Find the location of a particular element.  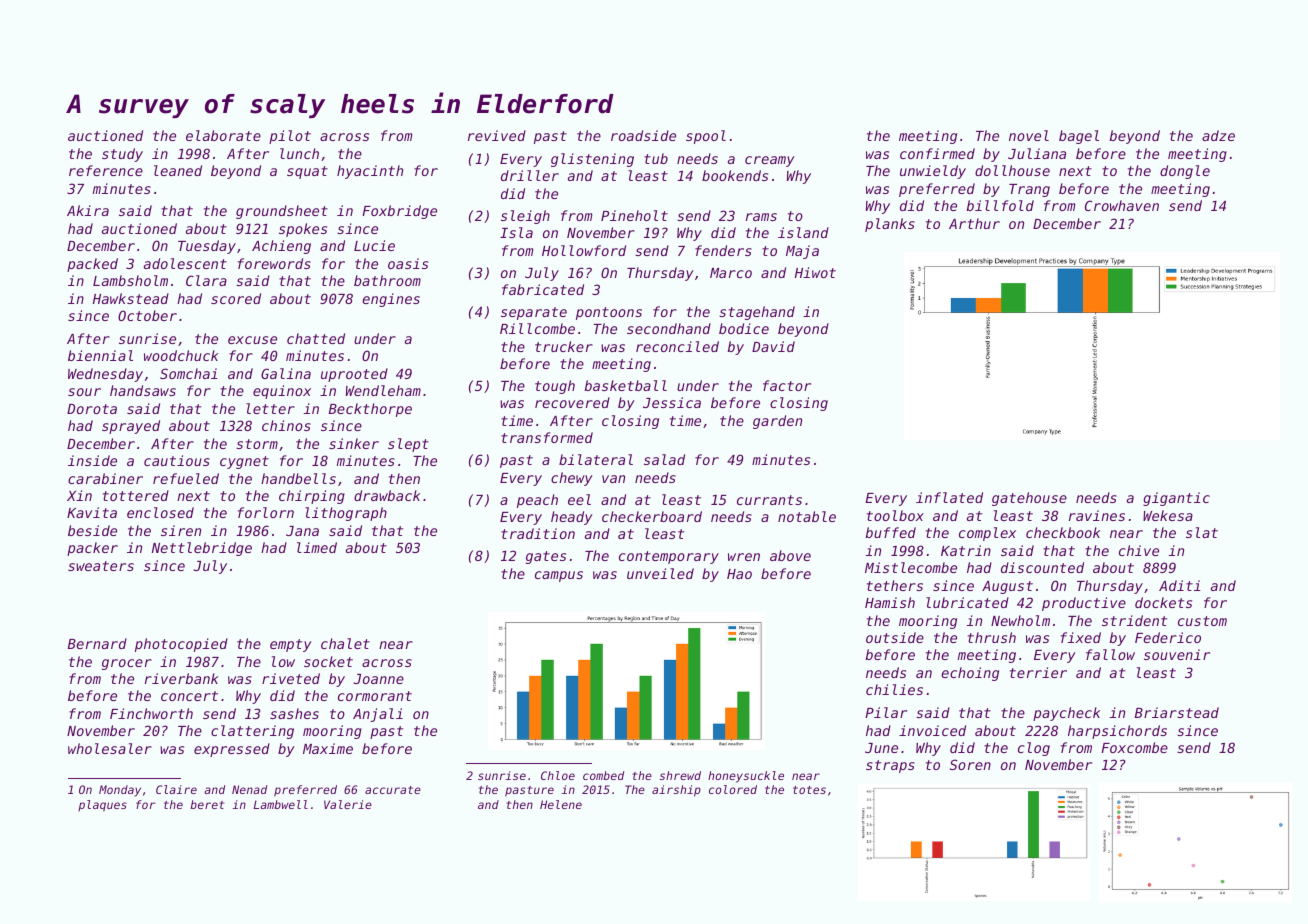

revived is located at coordinates (497, 135).
